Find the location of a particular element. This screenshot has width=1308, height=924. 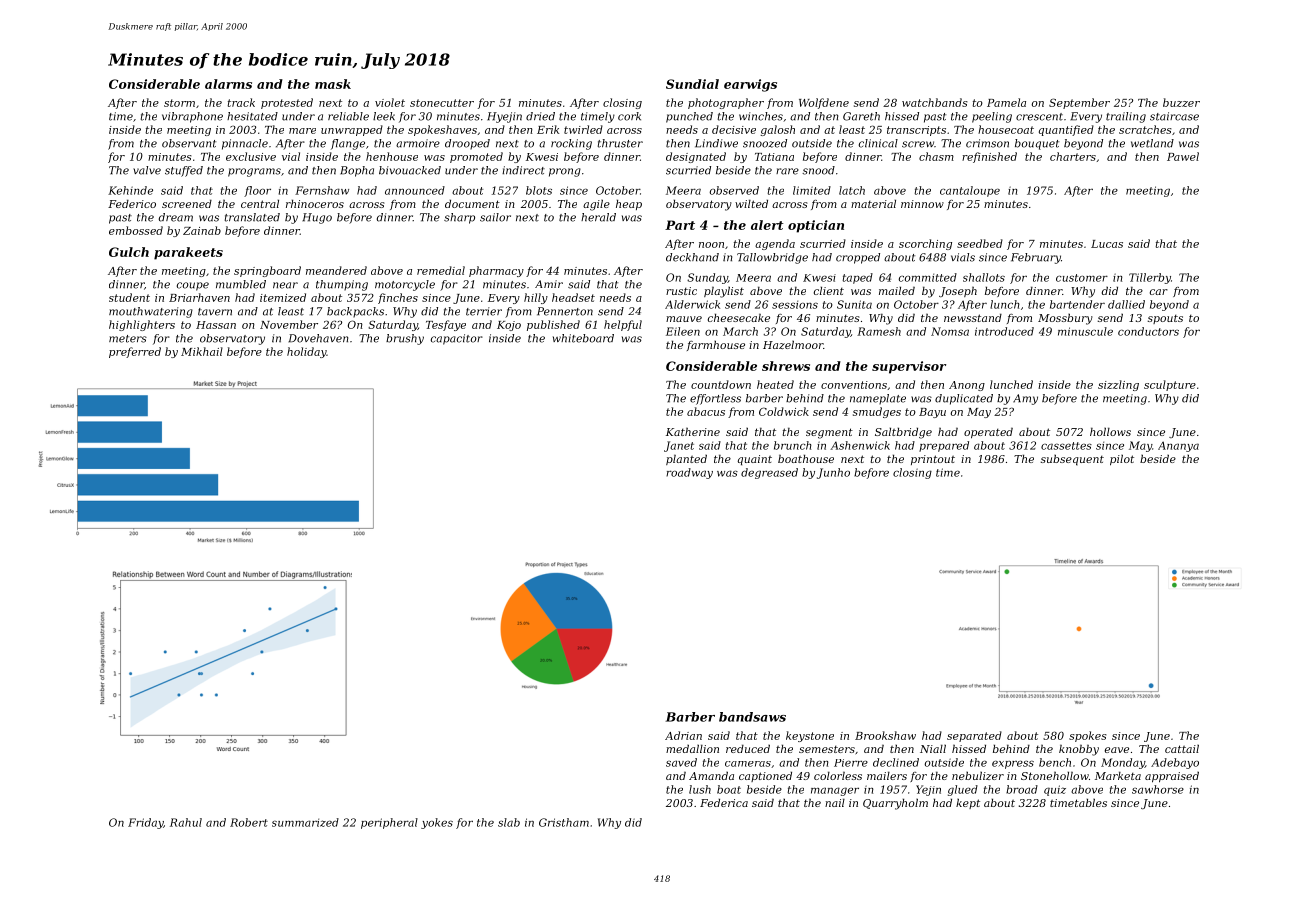

roadway is located at coordinates (689, 473).
